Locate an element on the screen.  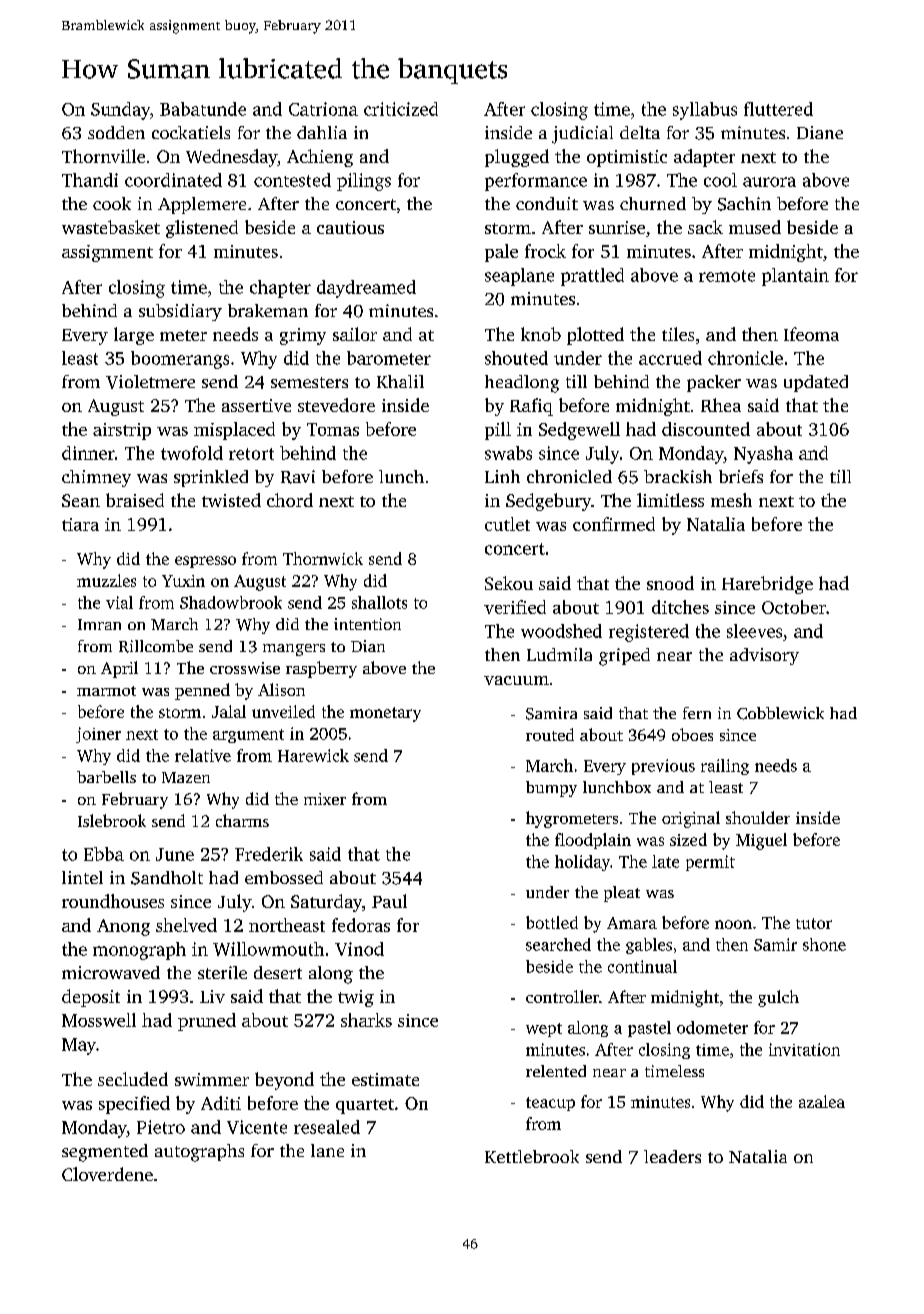
fluttered is located at coordinates (778, 109).
